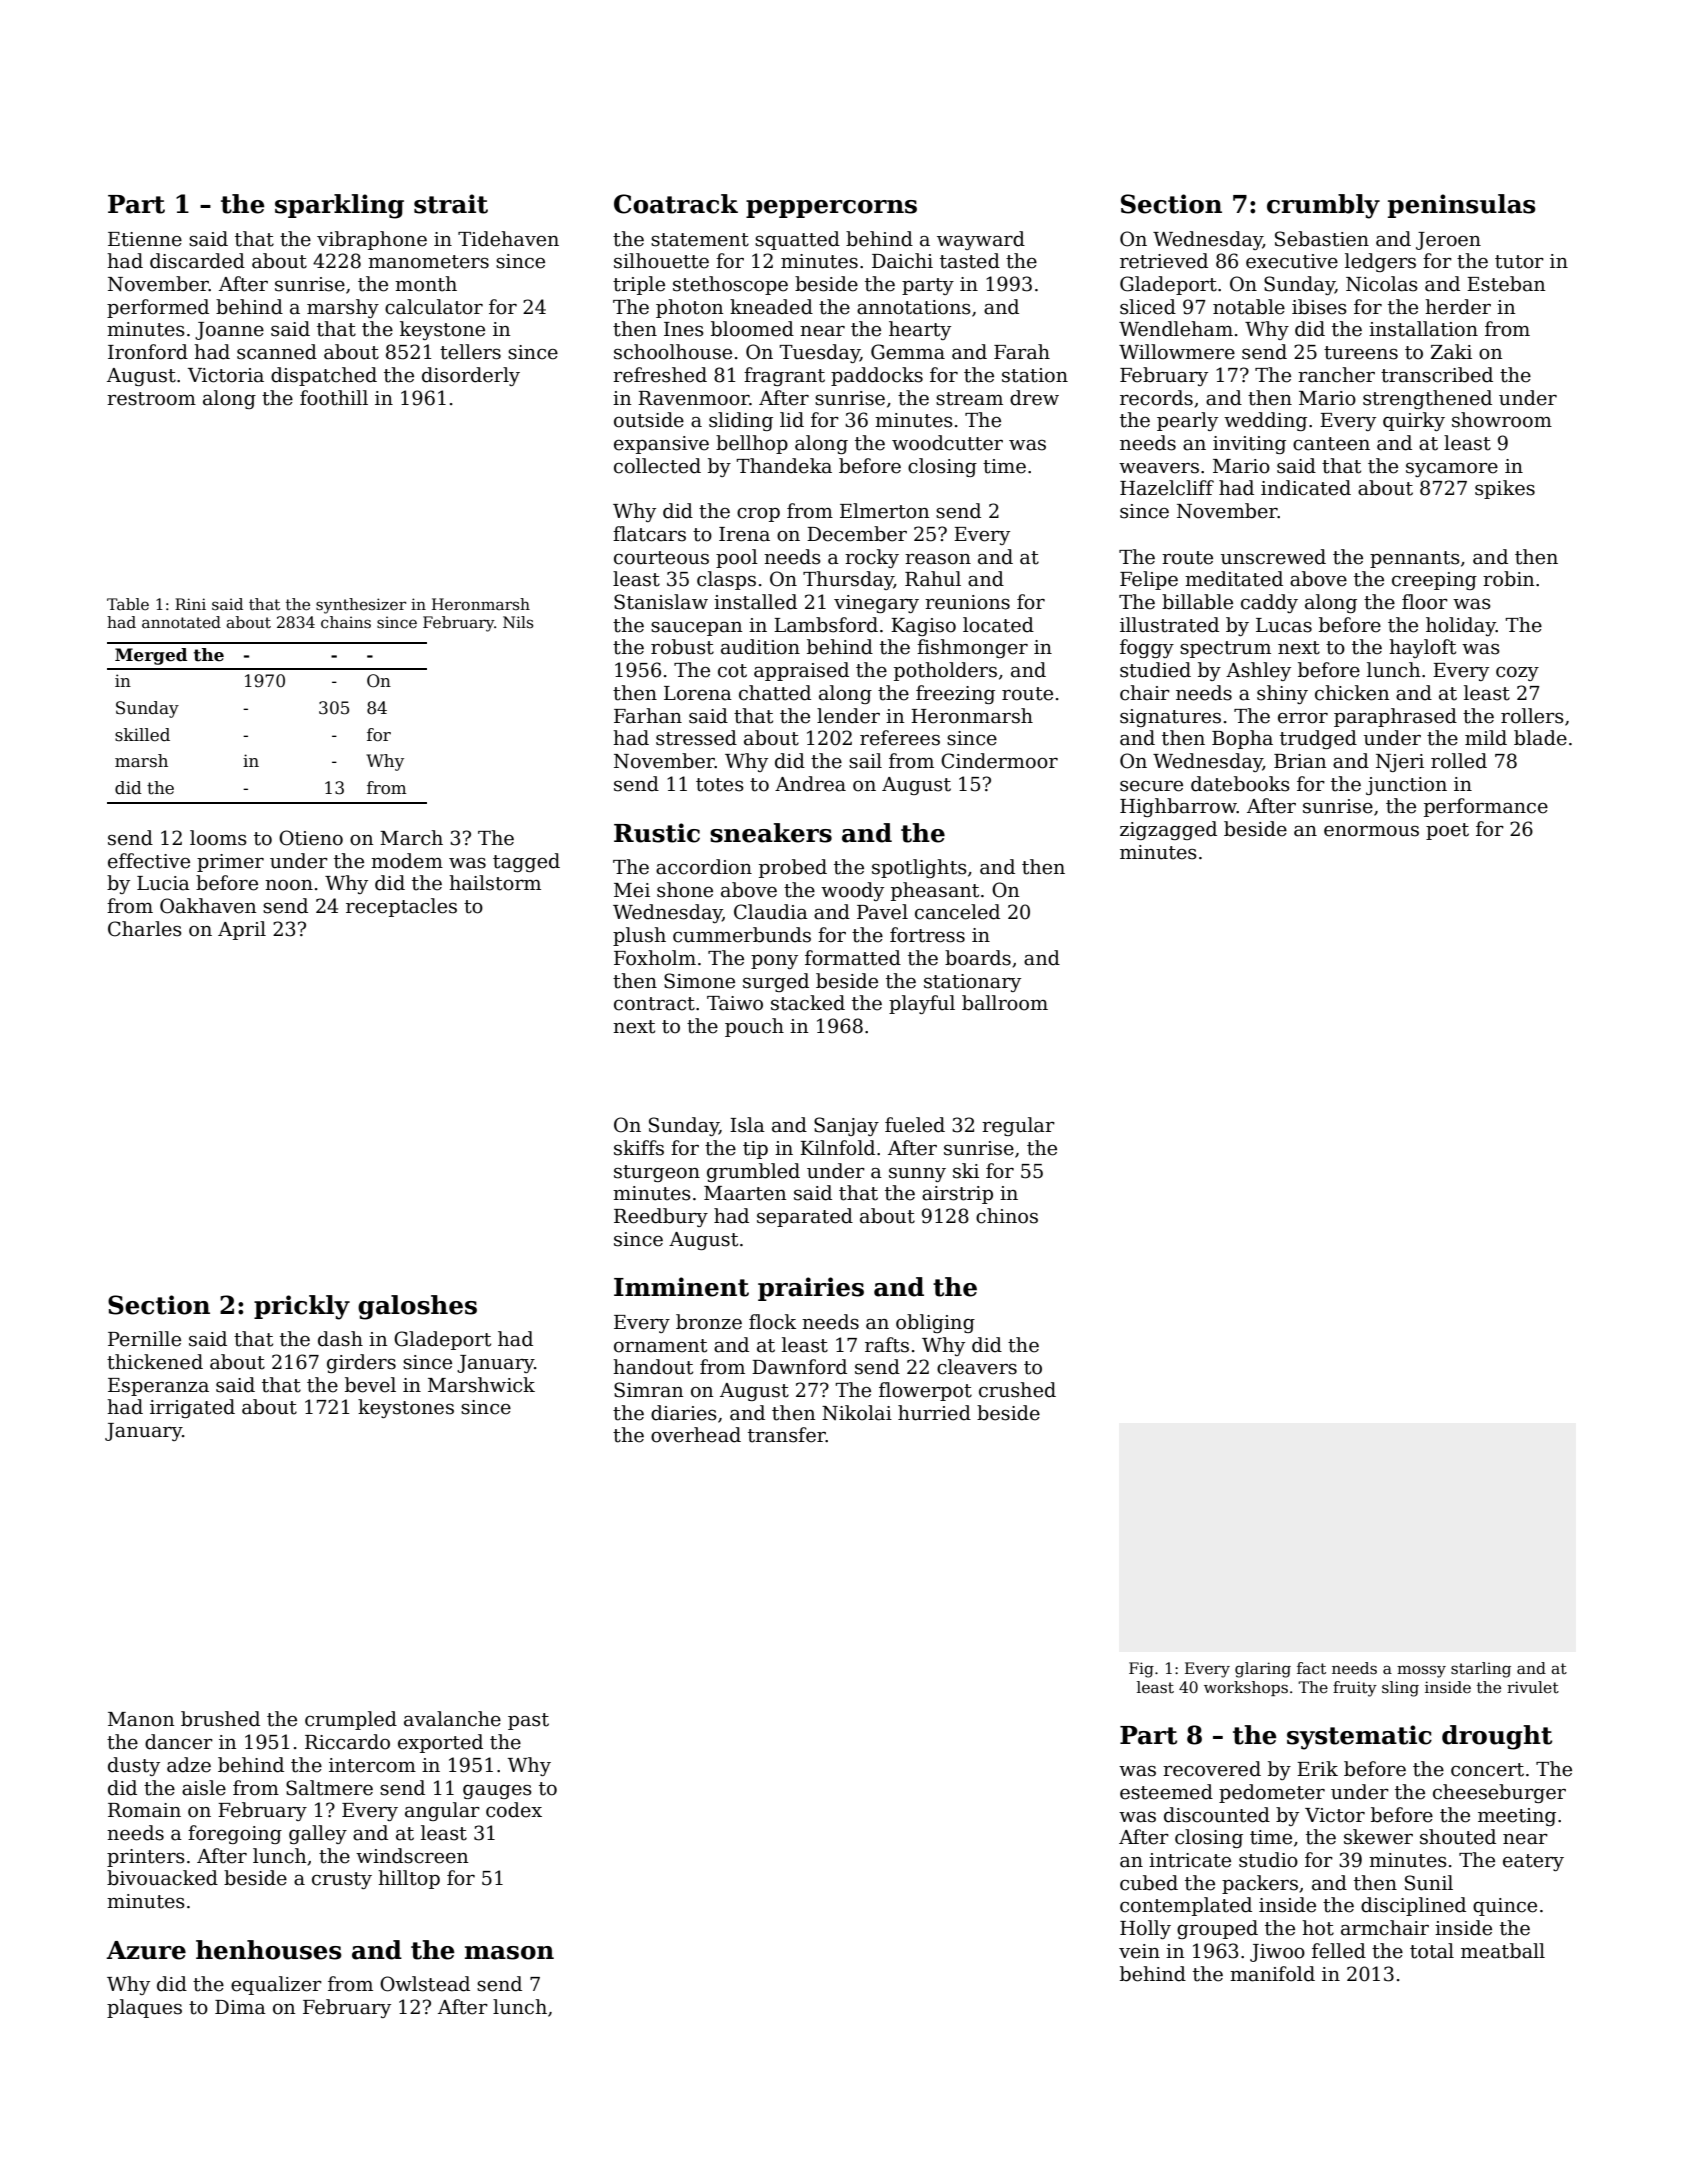  What do you see at coordinates (1139, 1951) in the image?
I see `vein` at bounding box center [1139, 1951].
